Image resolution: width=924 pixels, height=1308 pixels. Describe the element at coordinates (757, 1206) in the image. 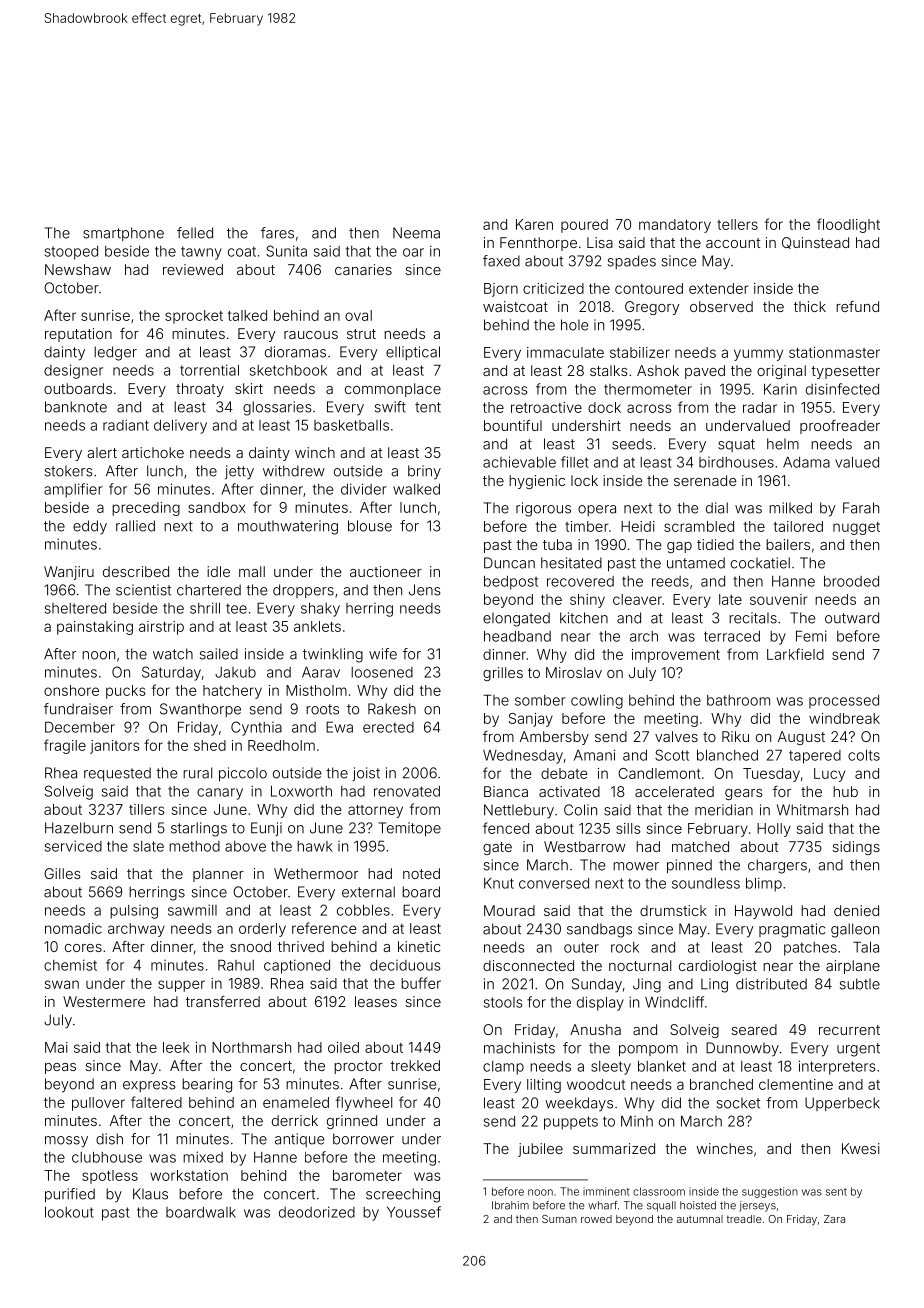

I see `jerseys` at that location.
